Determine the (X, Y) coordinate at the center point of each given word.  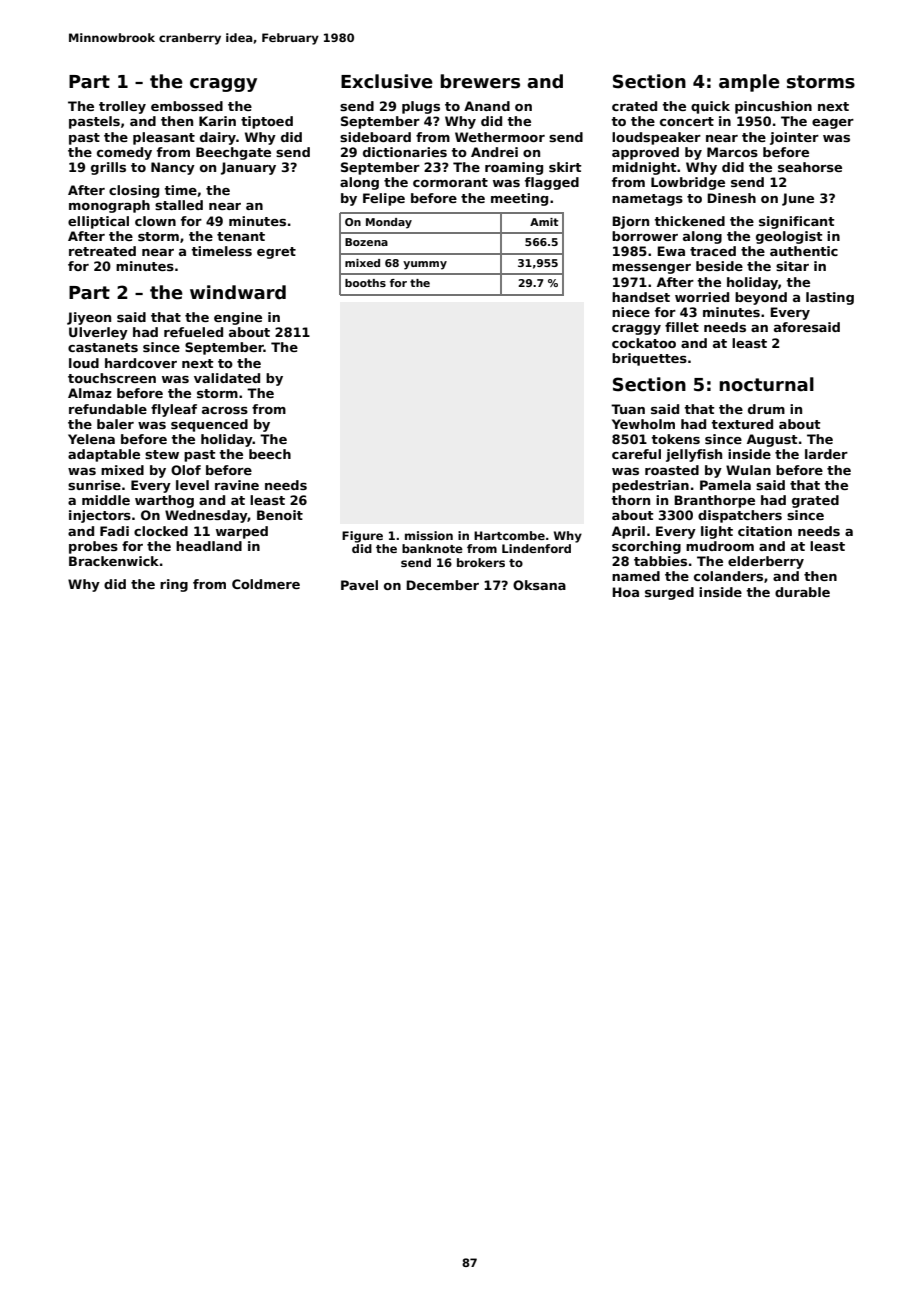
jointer (794, 138)
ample (749, 83)
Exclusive (387, 81)
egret (276, 253)
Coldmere (266, 584)
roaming (514, 168)
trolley (122, 107)
